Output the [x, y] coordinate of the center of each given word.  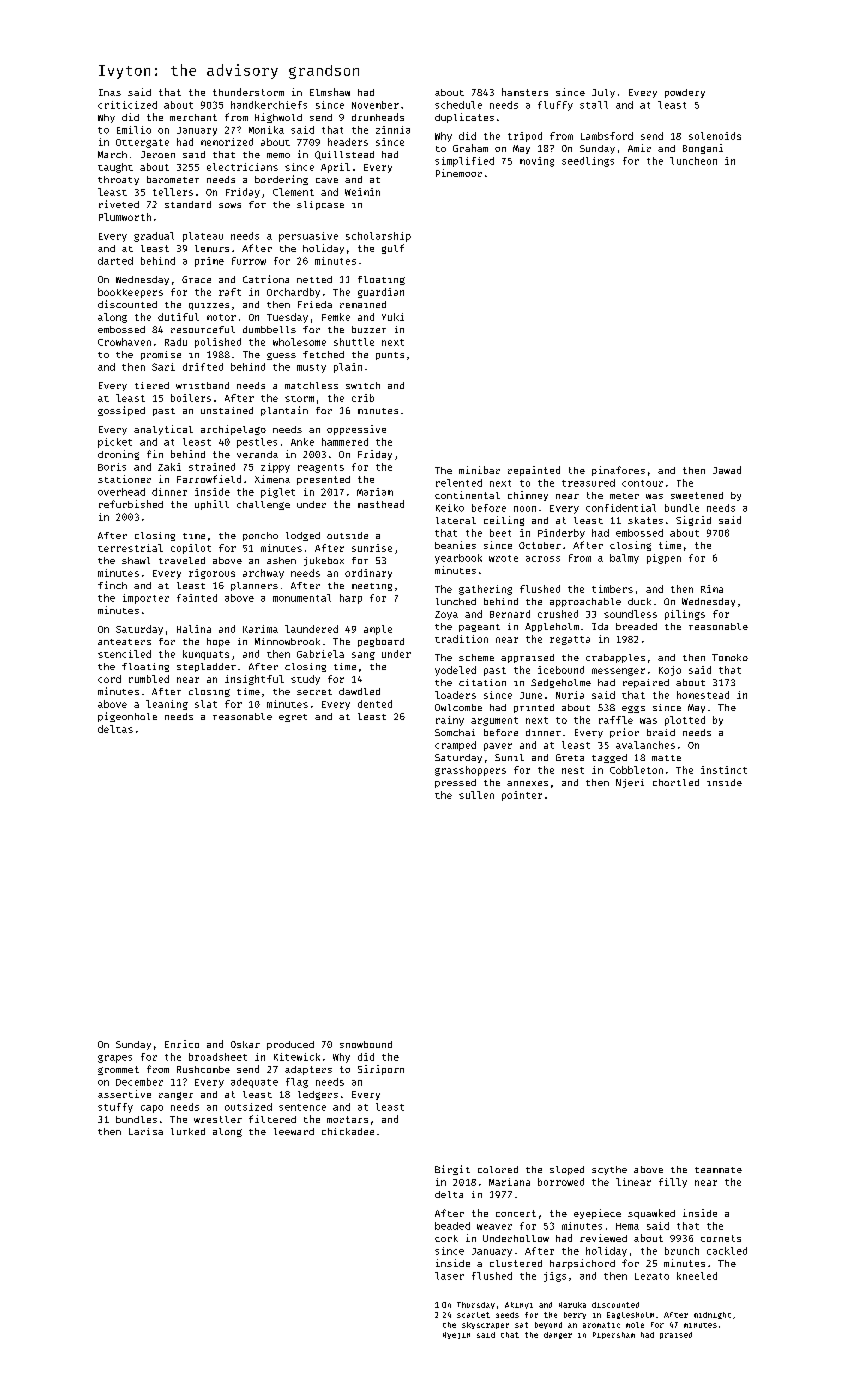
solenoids [715, 136]
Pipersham [614, 1335]
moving [537, 162]
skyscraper [485, 1325]
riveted [119, 204]
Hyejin [456, 1335]
